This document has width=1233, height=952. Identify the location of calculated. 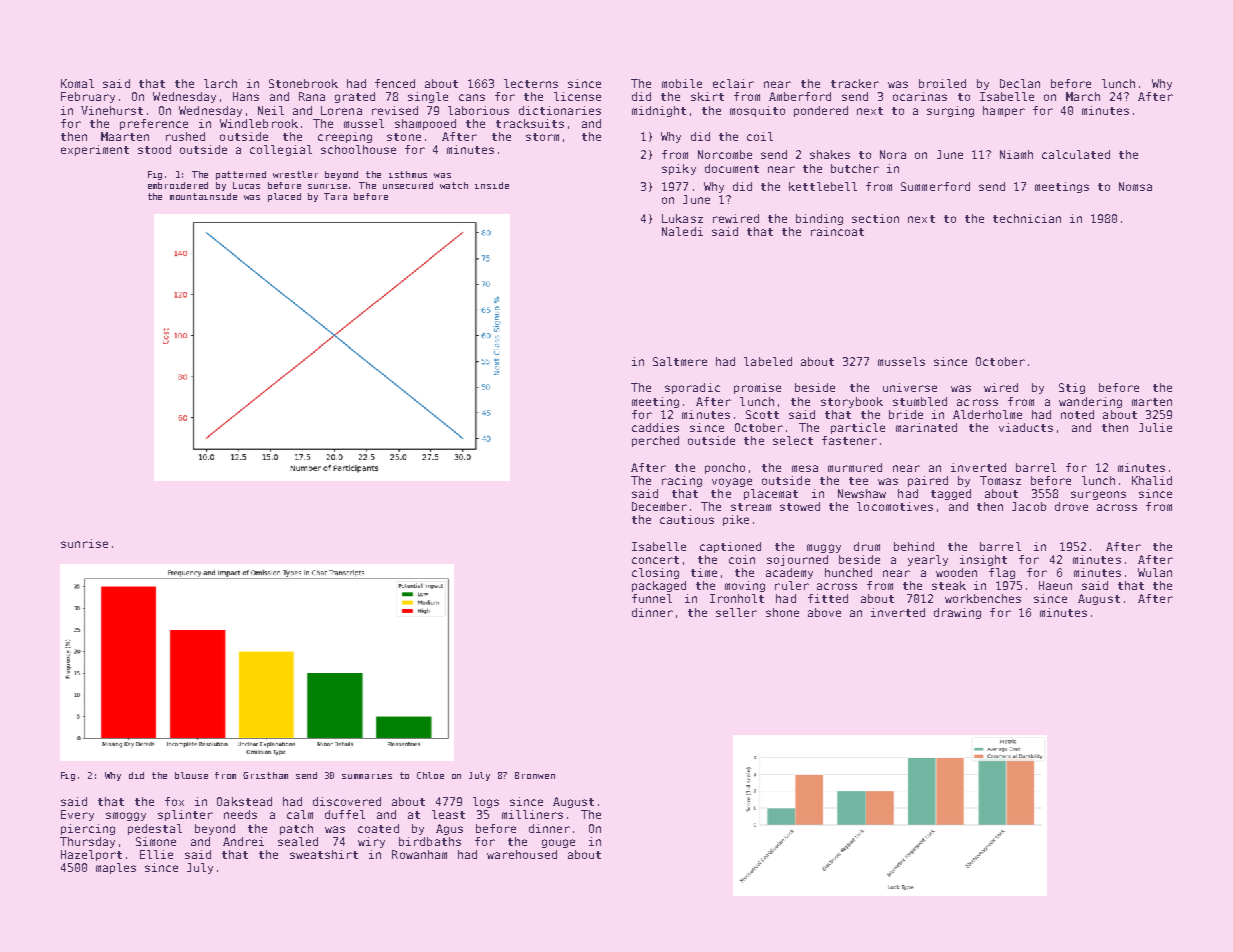
(1076, 154).
